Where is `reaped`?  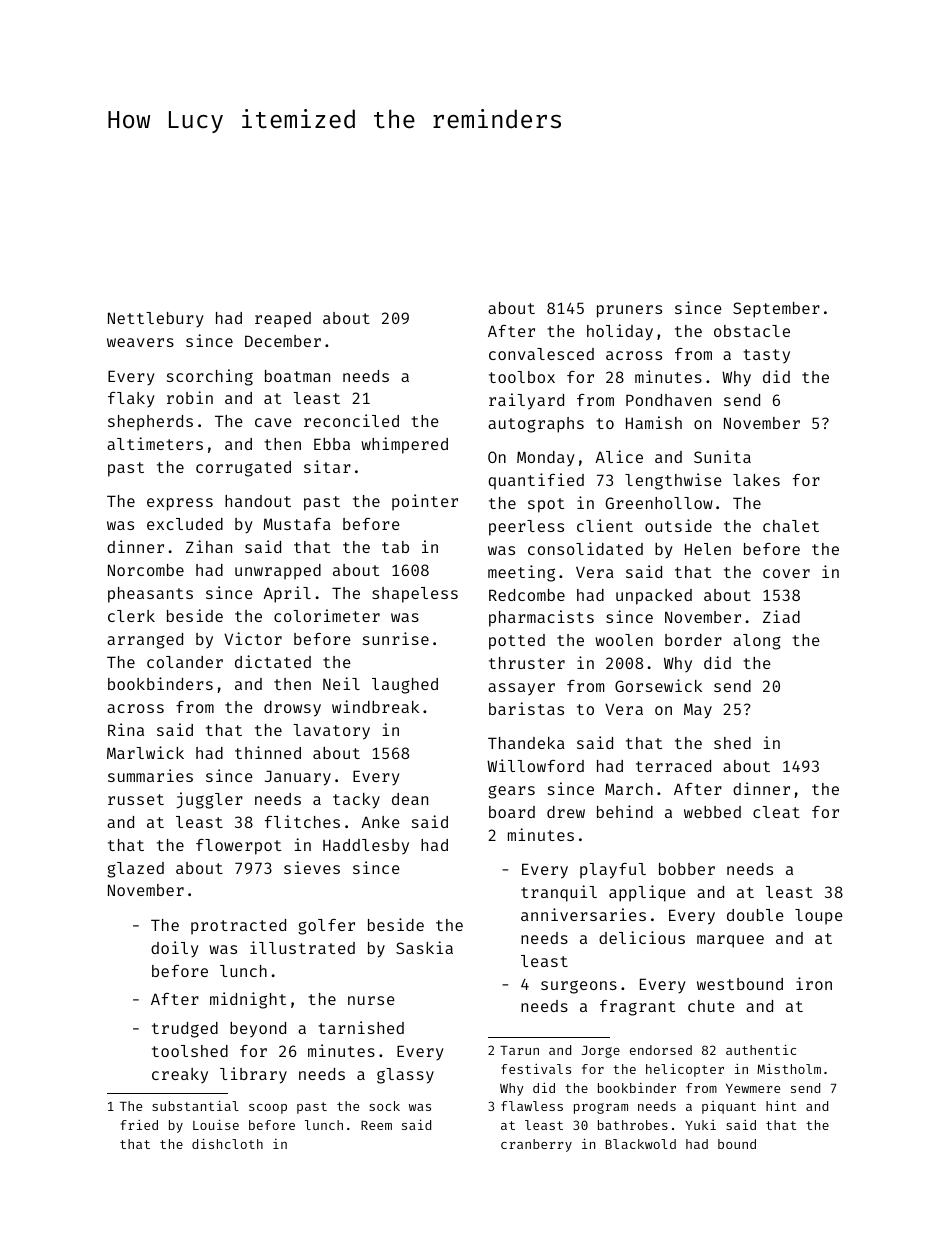
reaped is located at coordinates (283, 320).
